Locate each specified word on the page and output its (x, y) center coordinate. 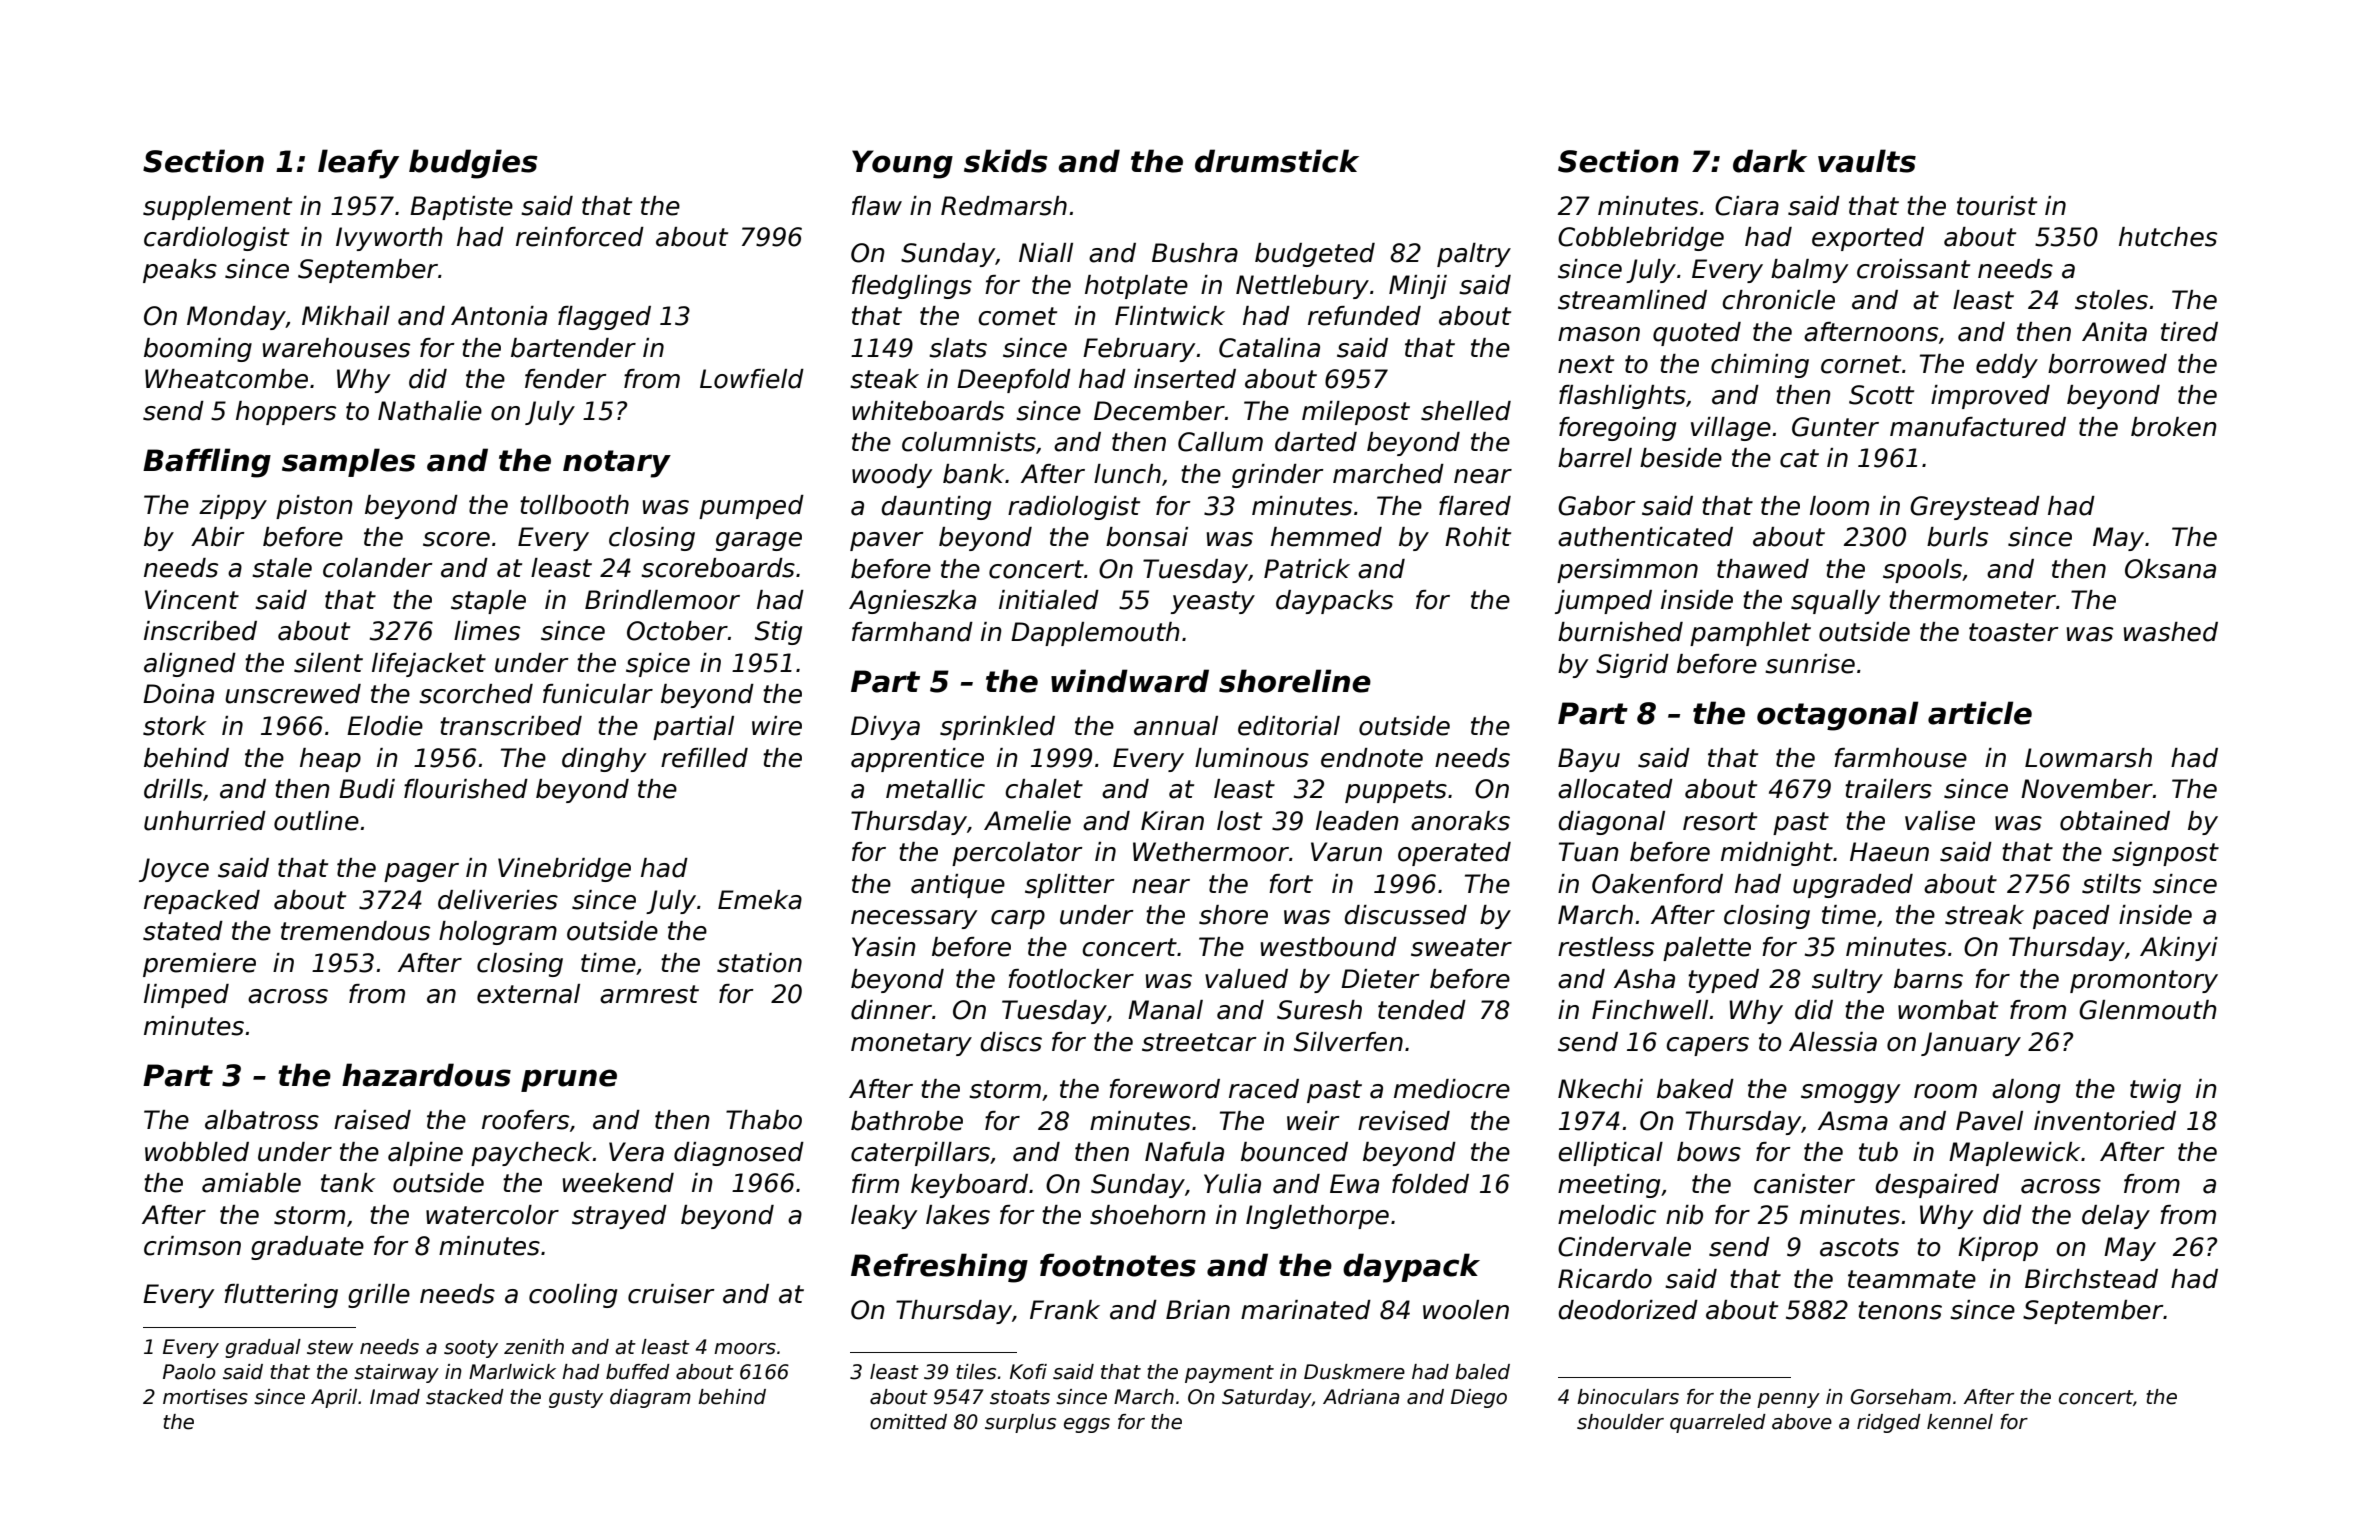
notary (617, 464)
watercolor (492, 1215)
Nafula (1184, 1152)
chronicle (1778, 300)
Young (902, 164)
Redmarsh (1004, 206)
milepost (1356, 413)
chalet (1044, 789)
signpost (2165, 854)
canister (1804, 1184)
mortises (205, 1397)
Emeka (760, 900)
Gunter (1835, 427)
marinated (1306, 1310)
